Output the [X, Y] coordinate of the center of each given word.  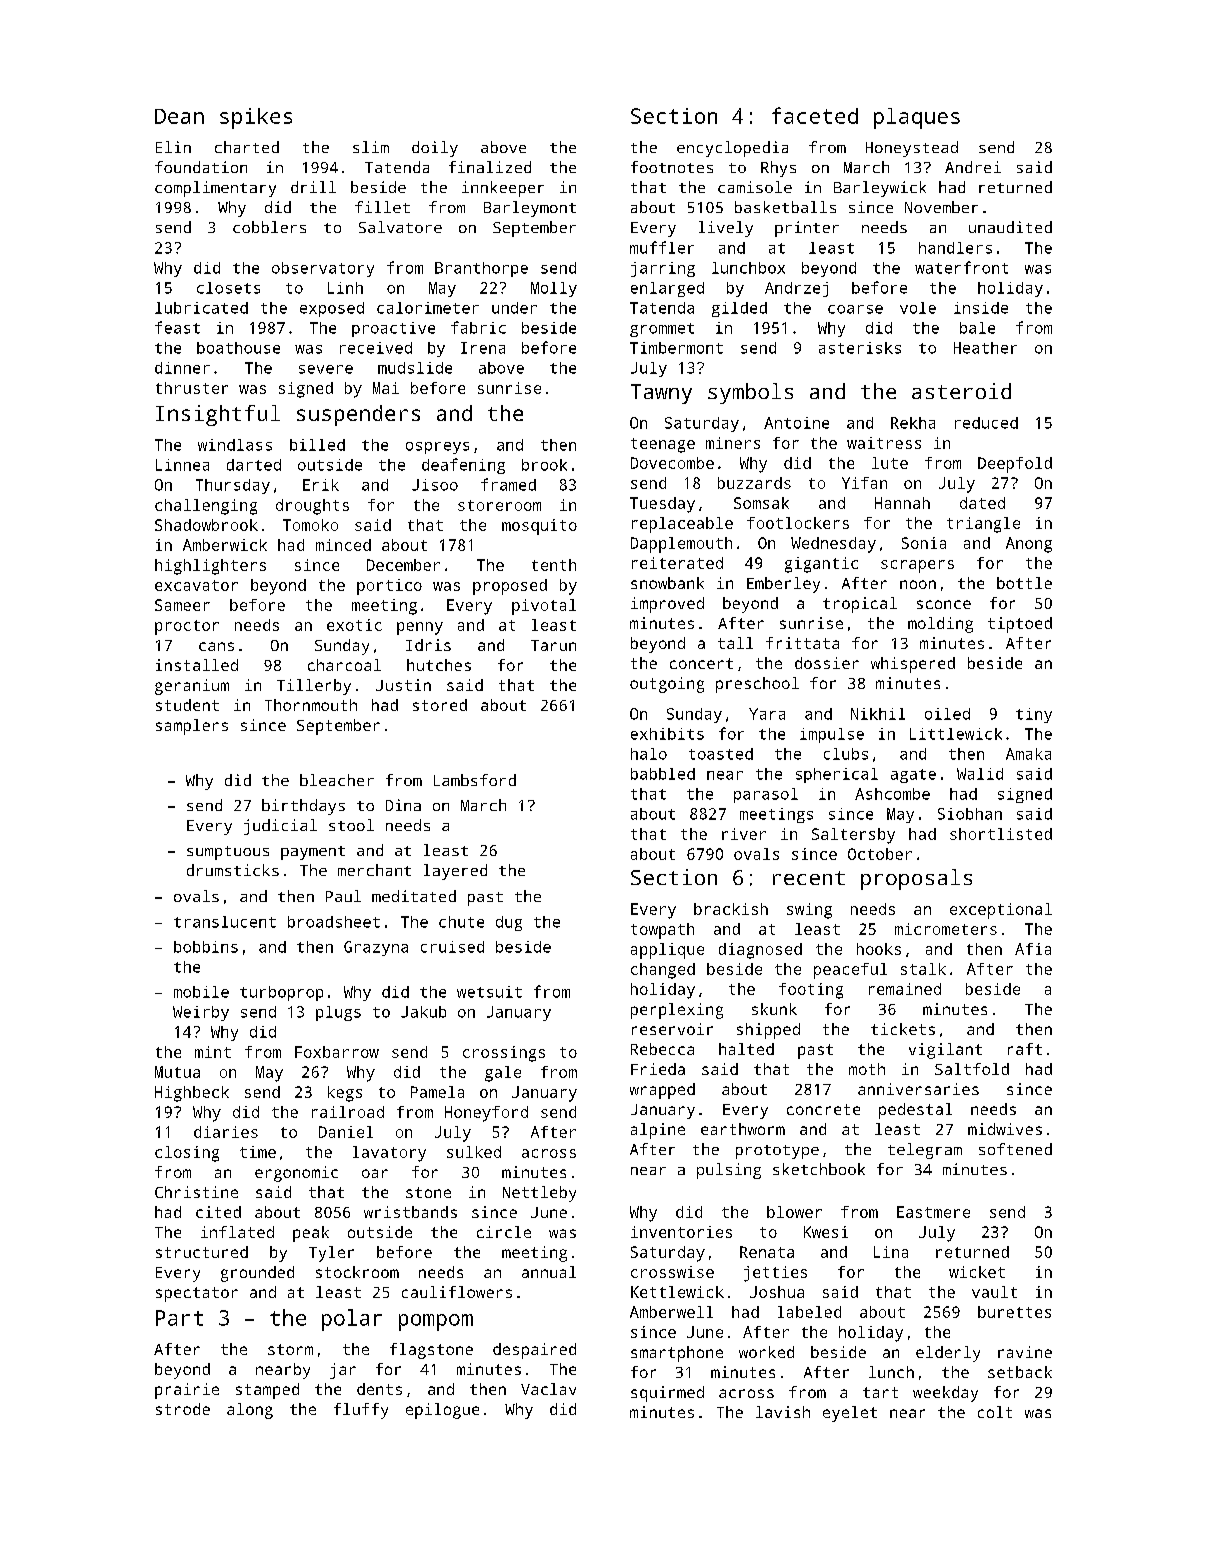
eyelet [850, 1414]
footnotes [672, 167]
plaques [917, 118]
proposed [510, 587]
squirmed [667, 1394]
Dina [403, 805]
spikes [256, 118]
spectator [197, 1294]
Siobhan [970, 814]
